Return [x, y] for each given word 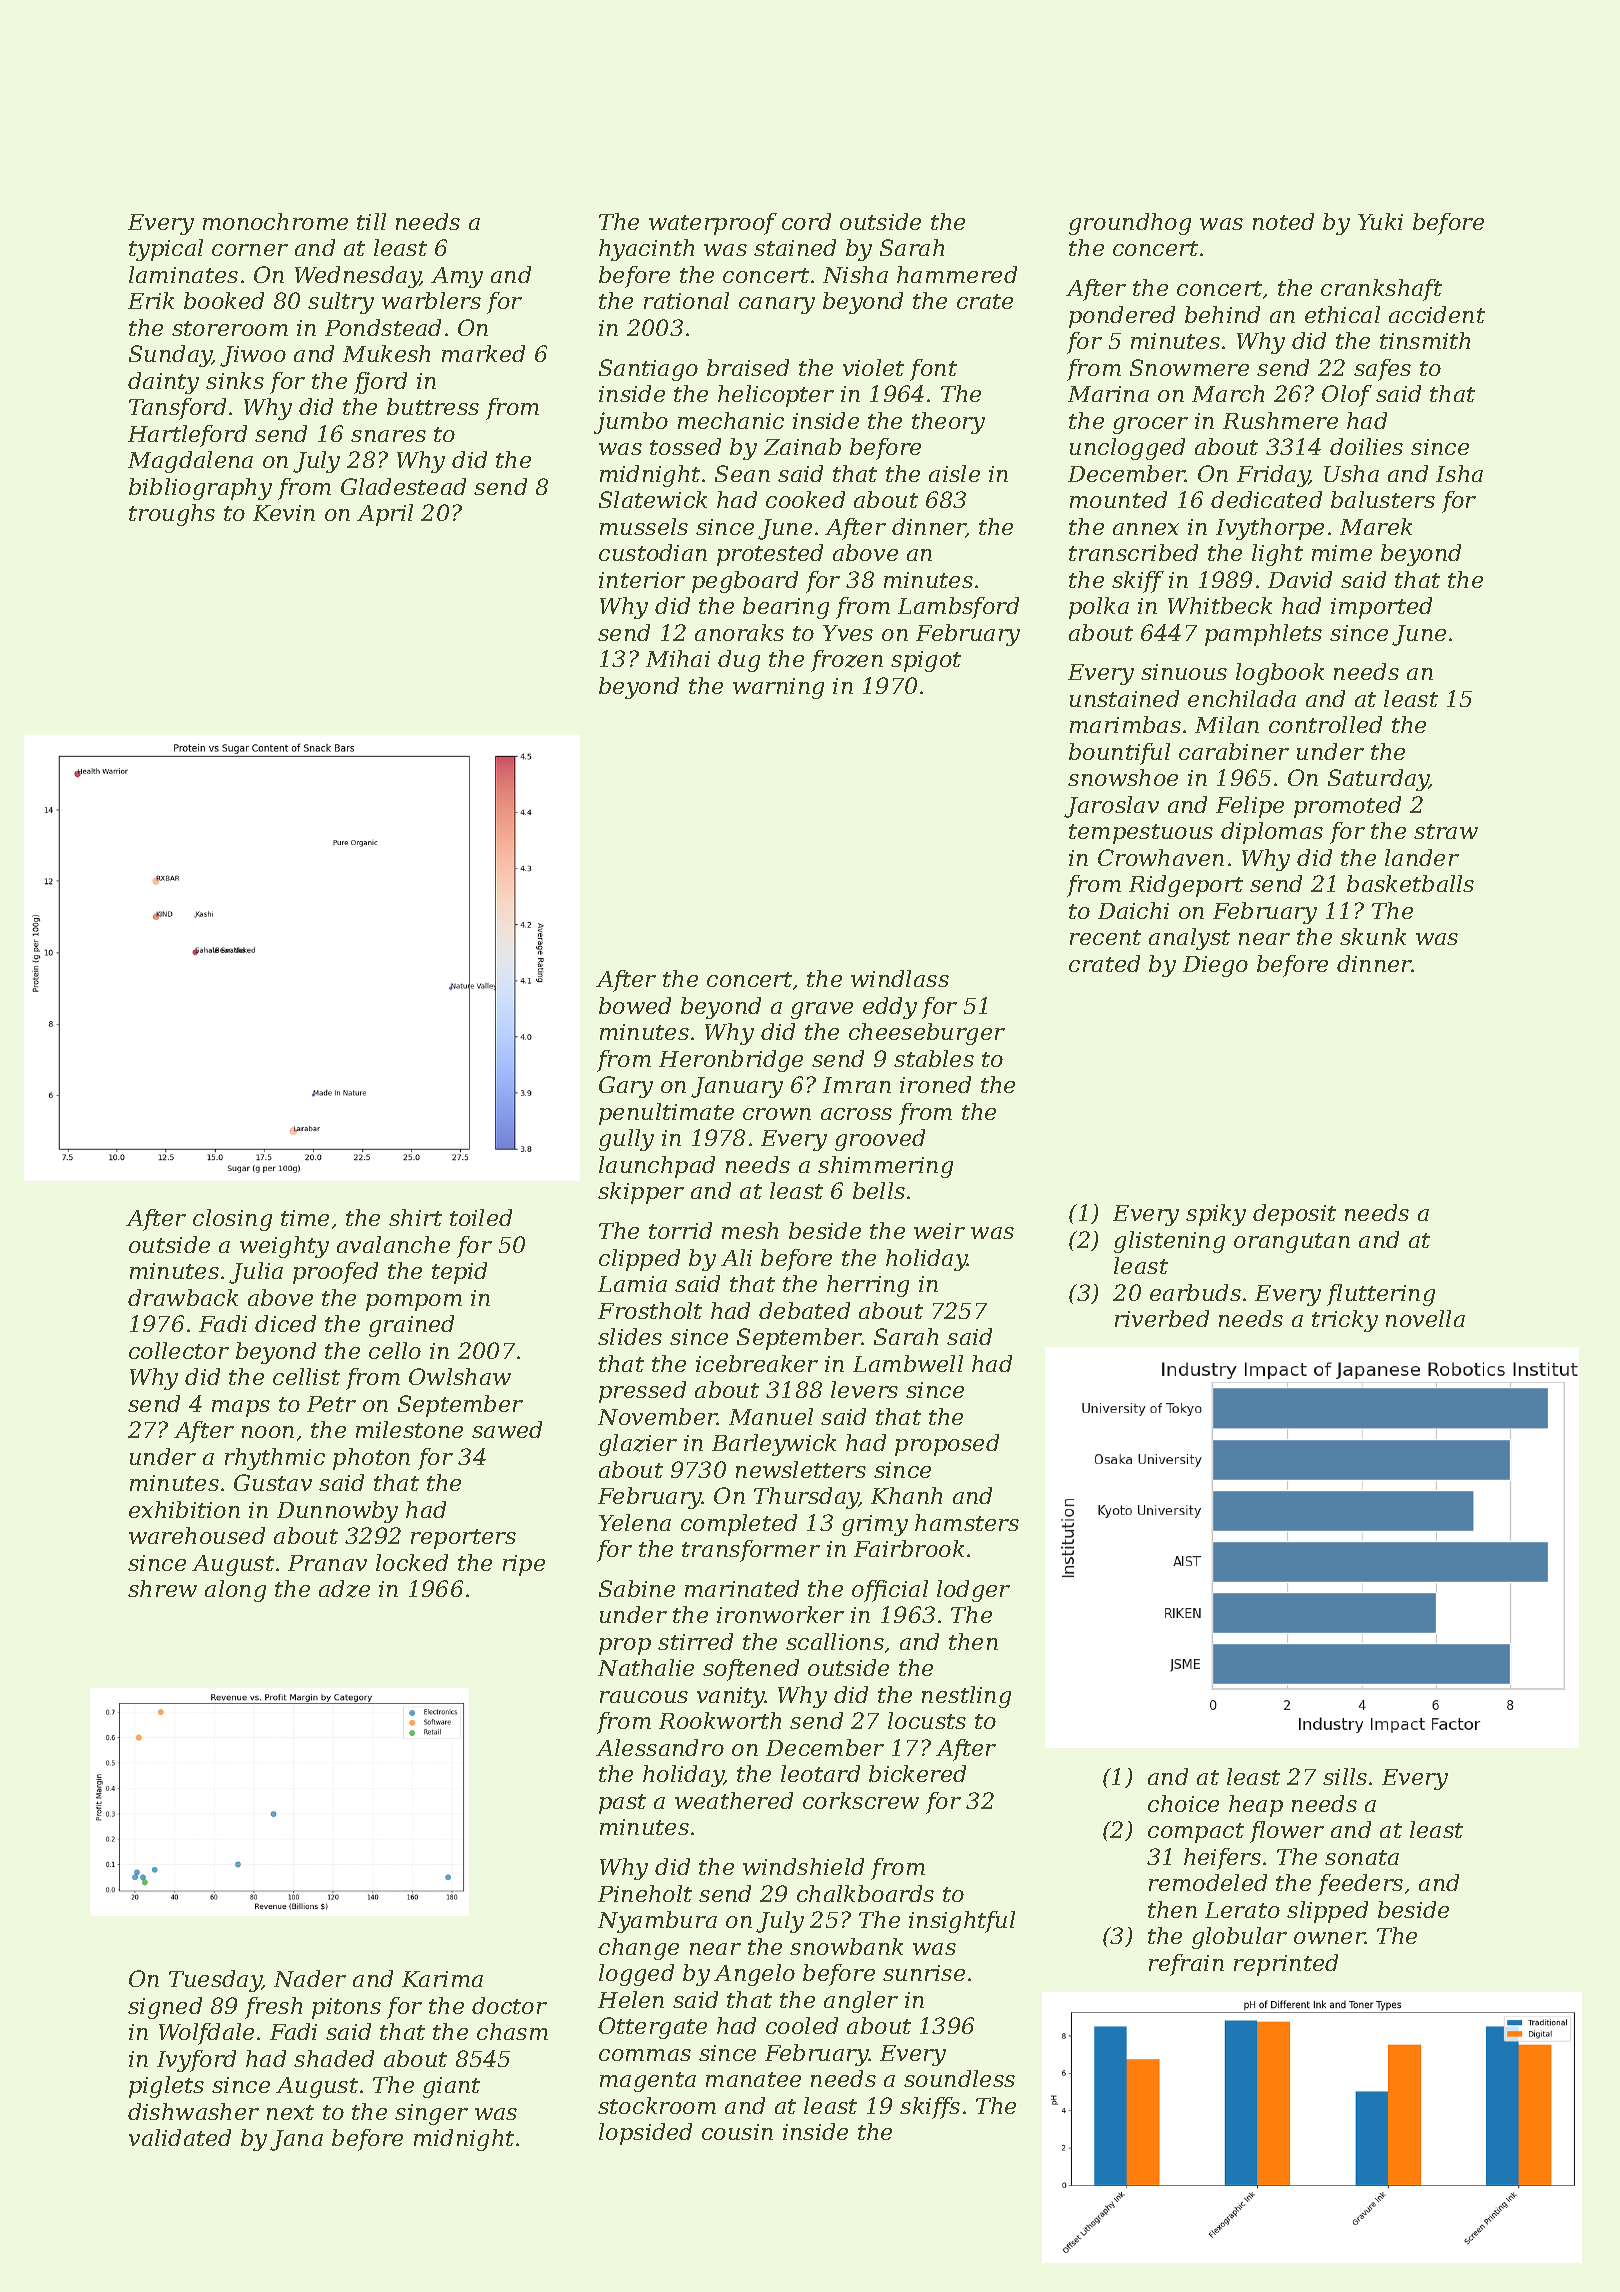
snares [388, 436]
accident [1437, 314]
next [290, 2112]
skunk [1373, 936]
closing [232, 1220]
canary [777, 305]
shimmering [885, 1167]
